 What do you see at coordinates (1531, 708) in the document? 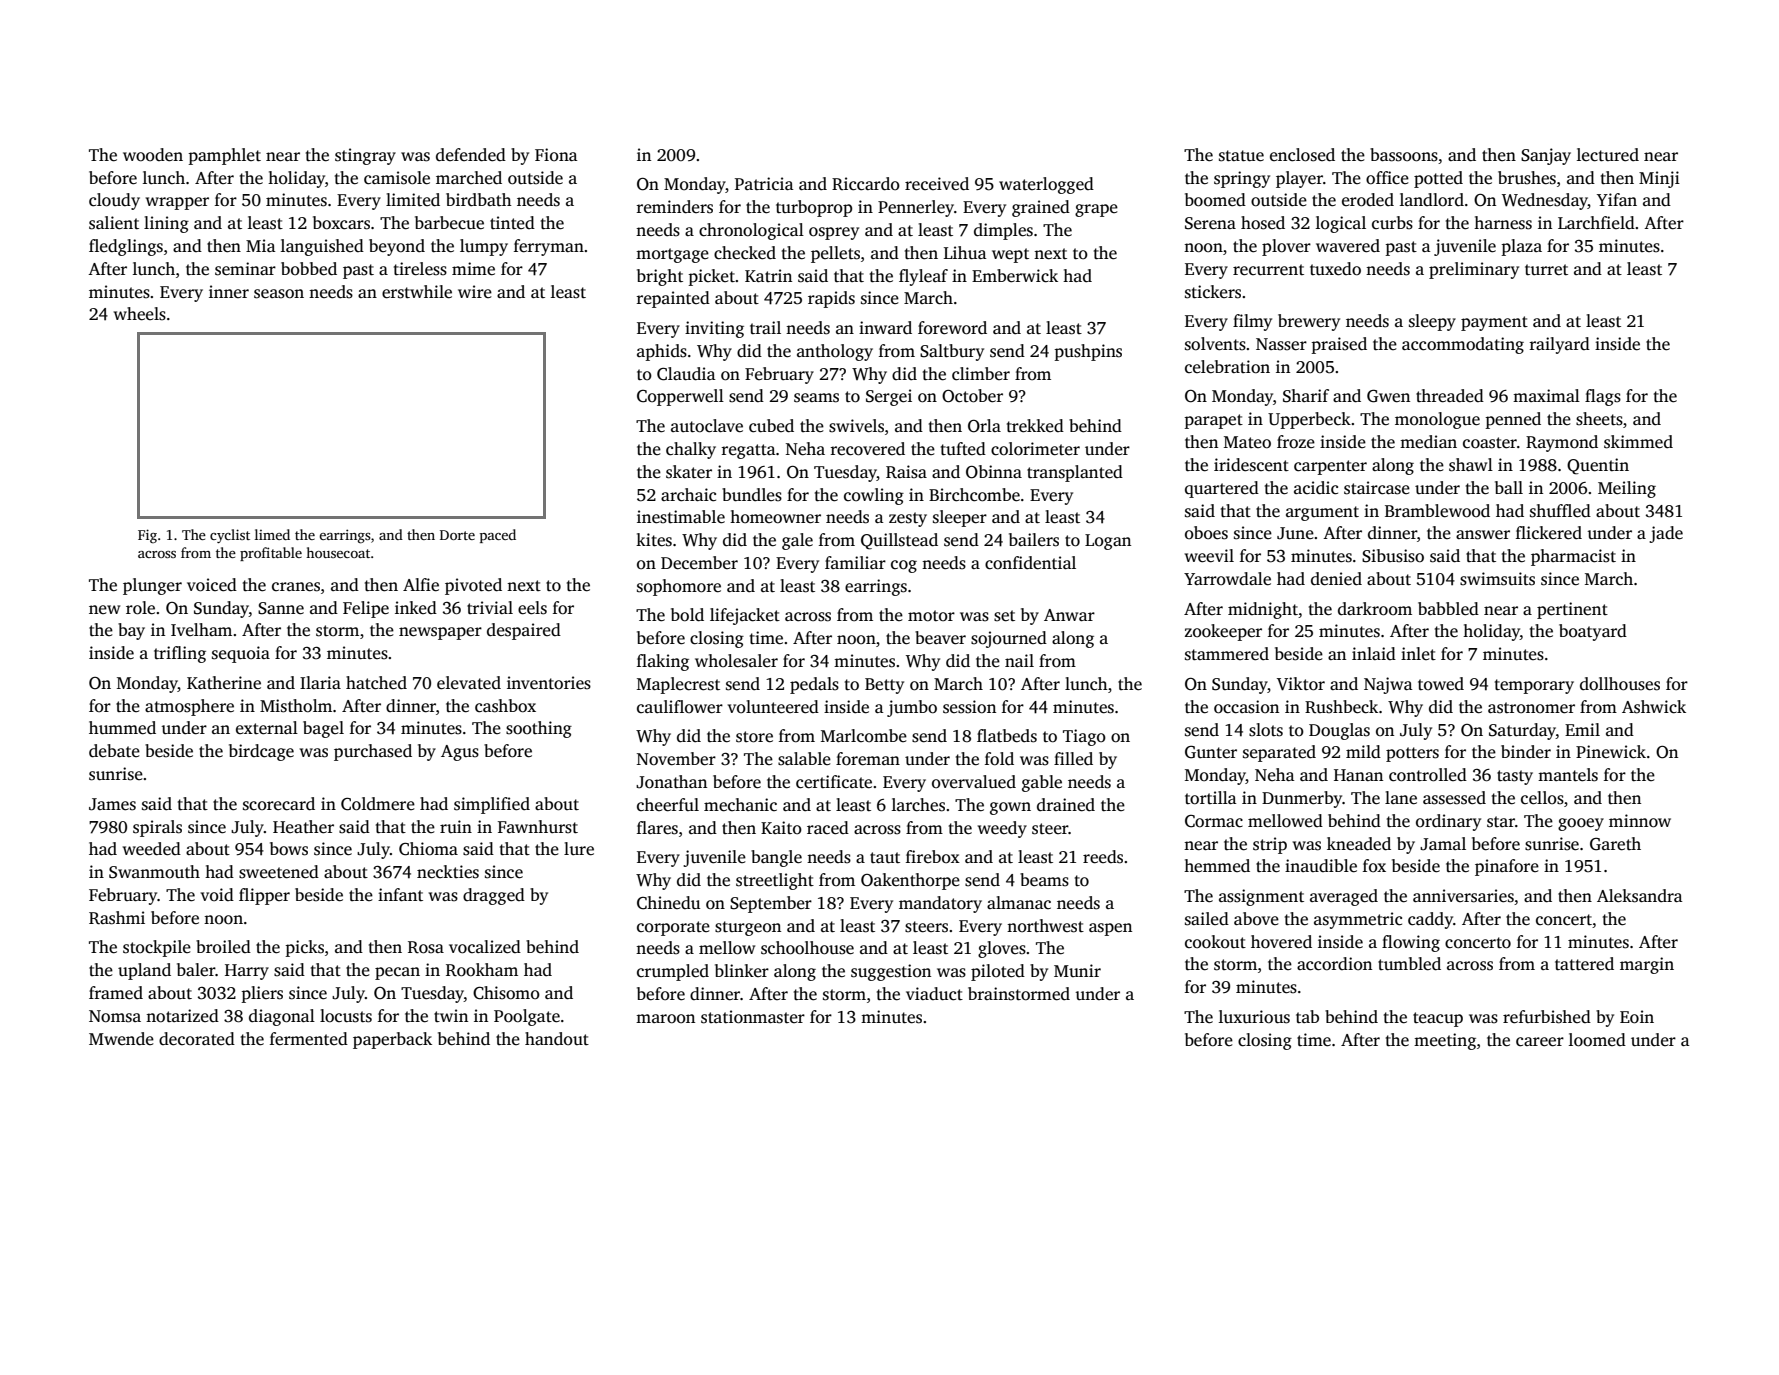
I see `astronomer` at bounding box center [1531, 708].
